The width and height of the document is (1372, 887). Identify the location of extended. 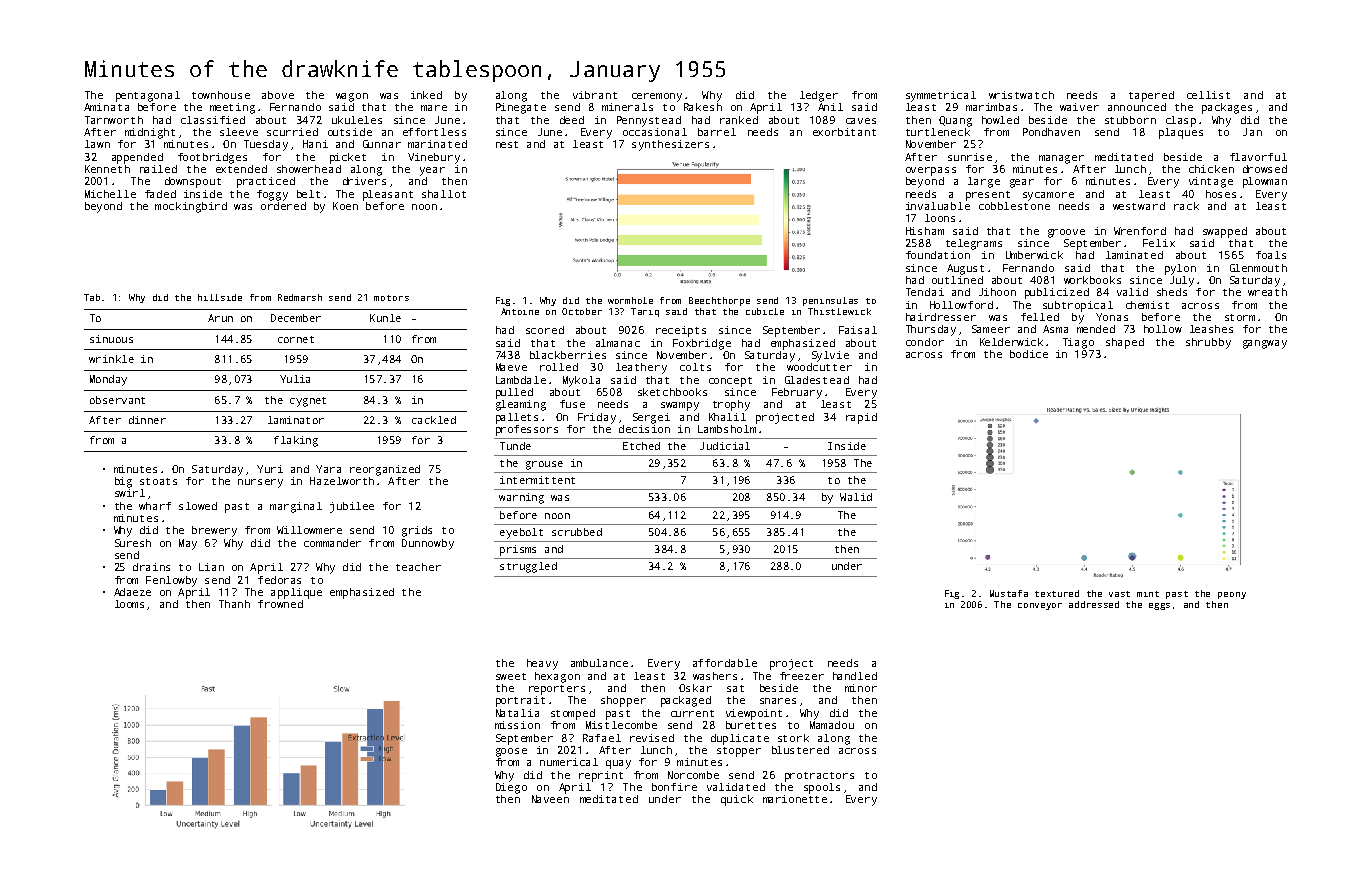
(241, 169).
